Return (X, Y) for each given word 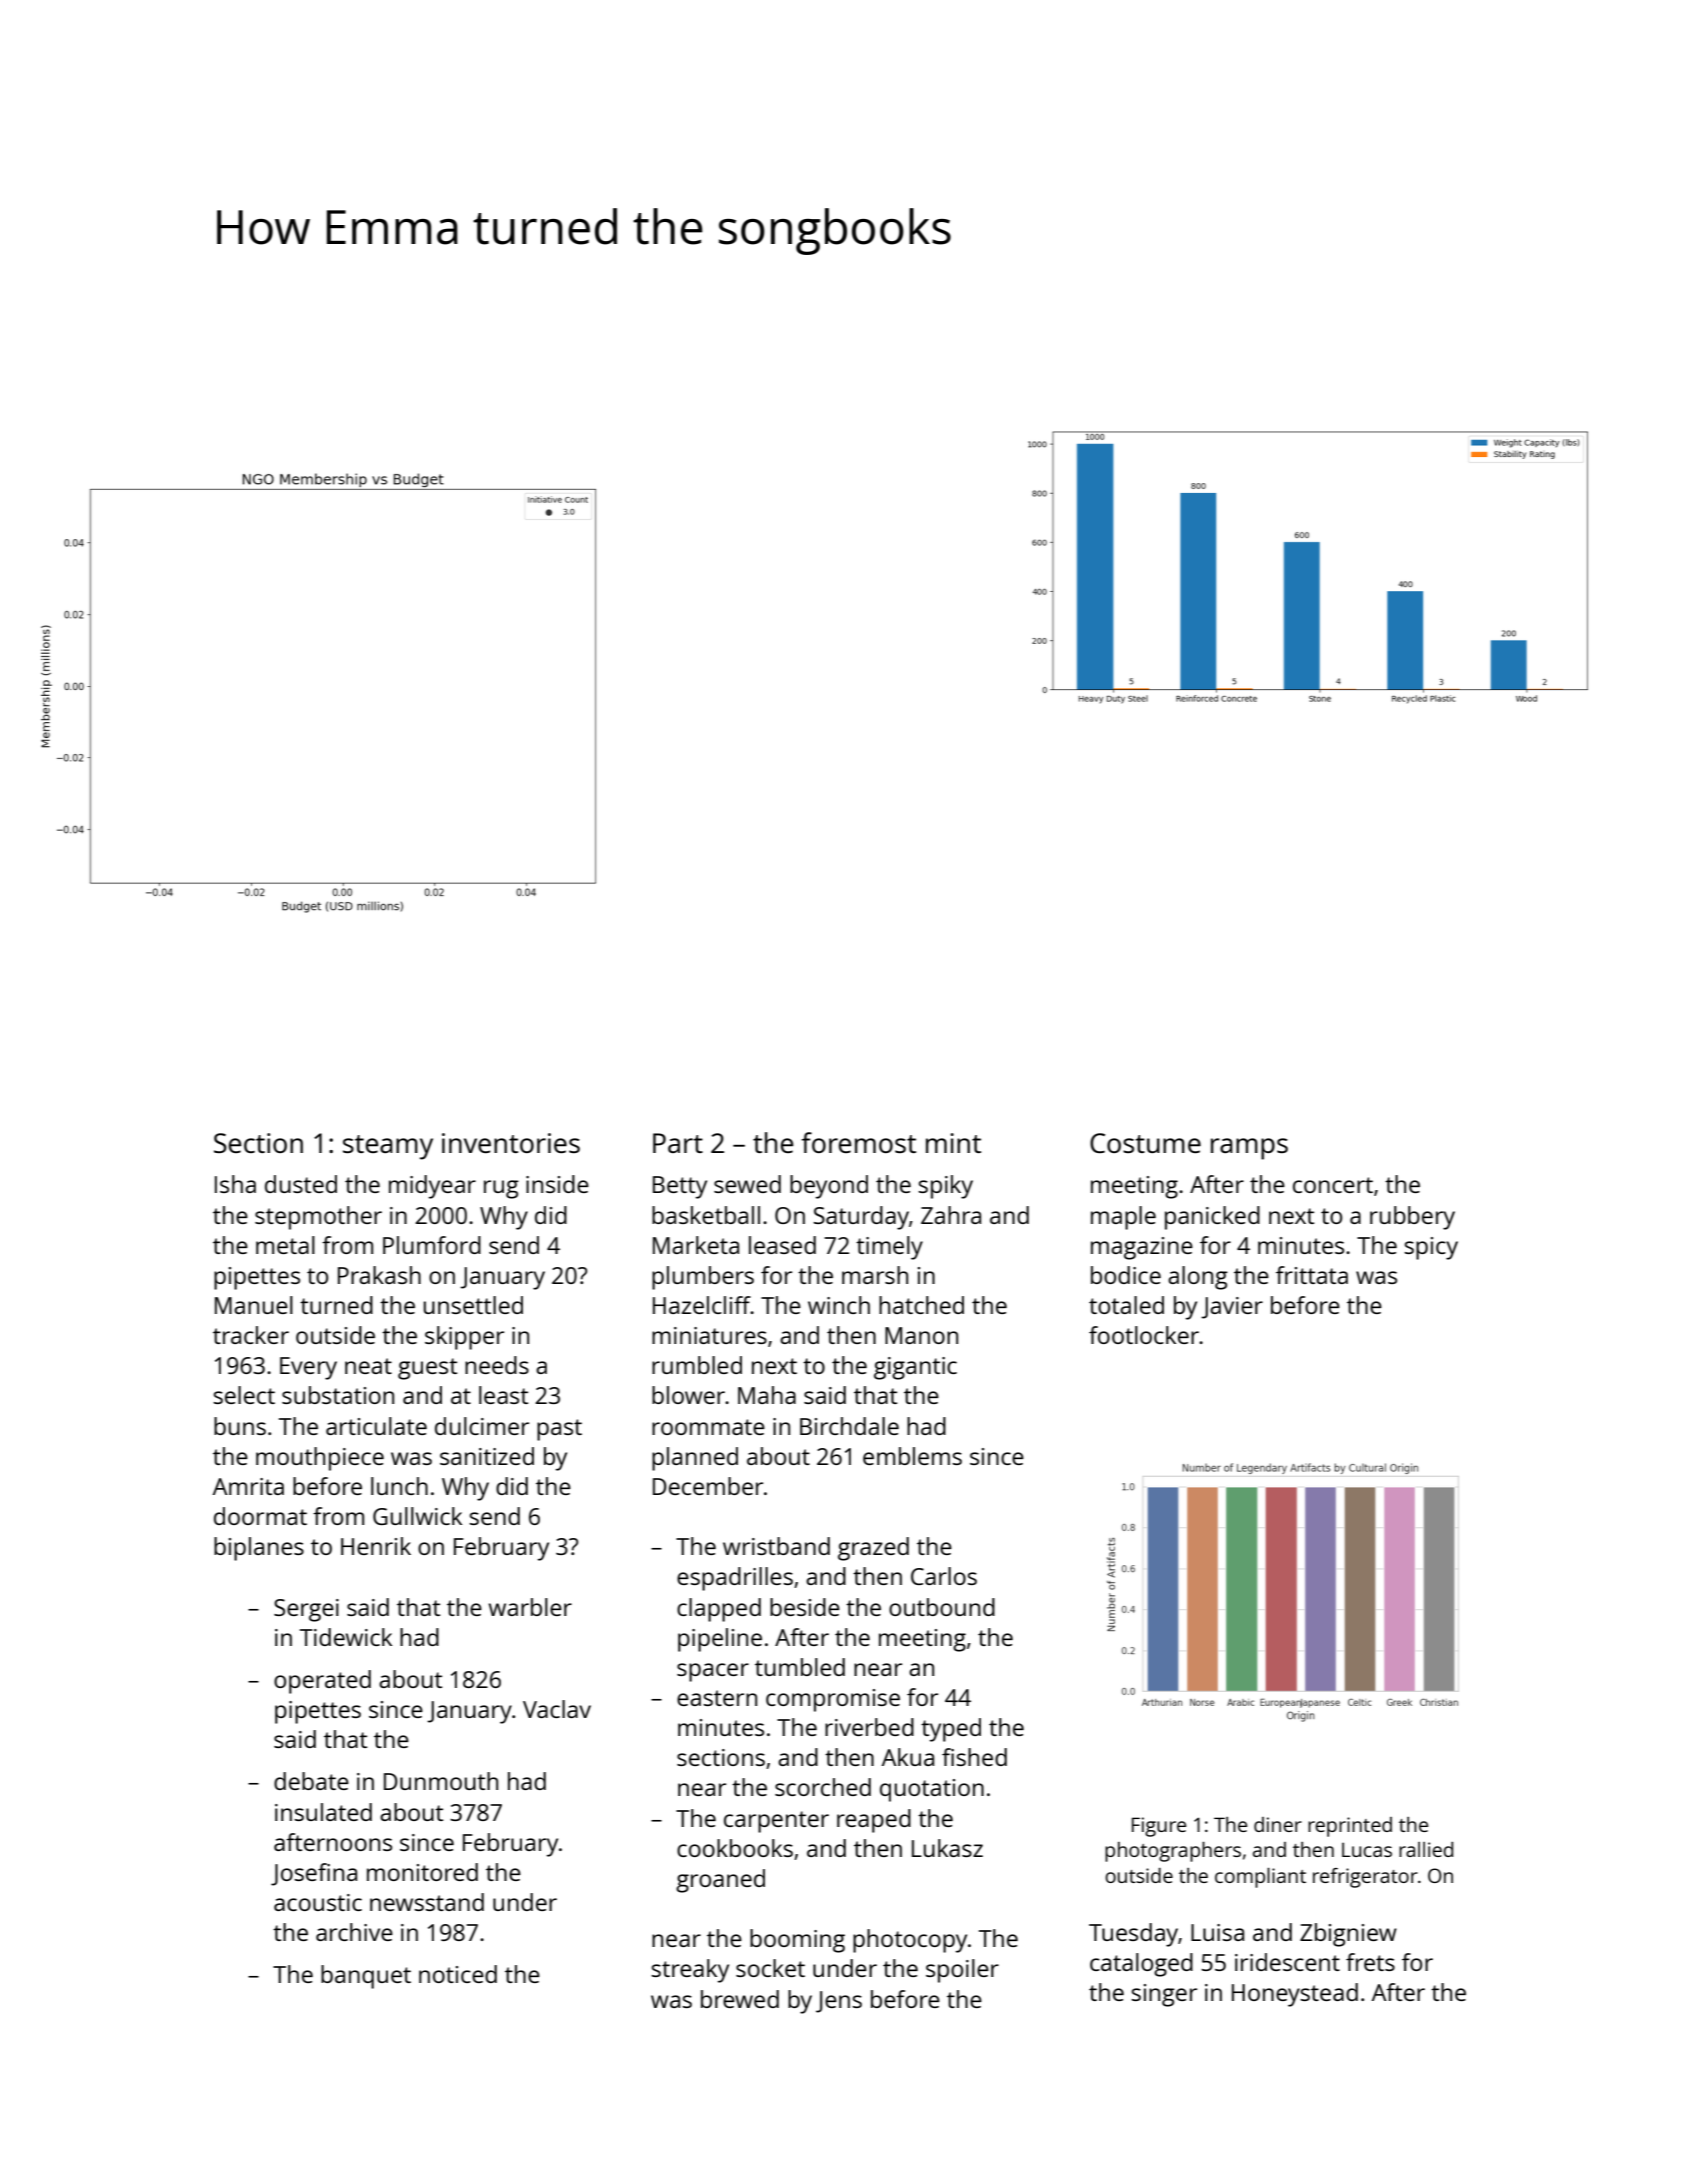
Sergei (306, 1610)
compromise (833, 1700)
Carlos (944, 1576)
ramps (1249, 1149)
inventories (511, 1143)
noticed (458, 1974)
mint (953, 1143)
